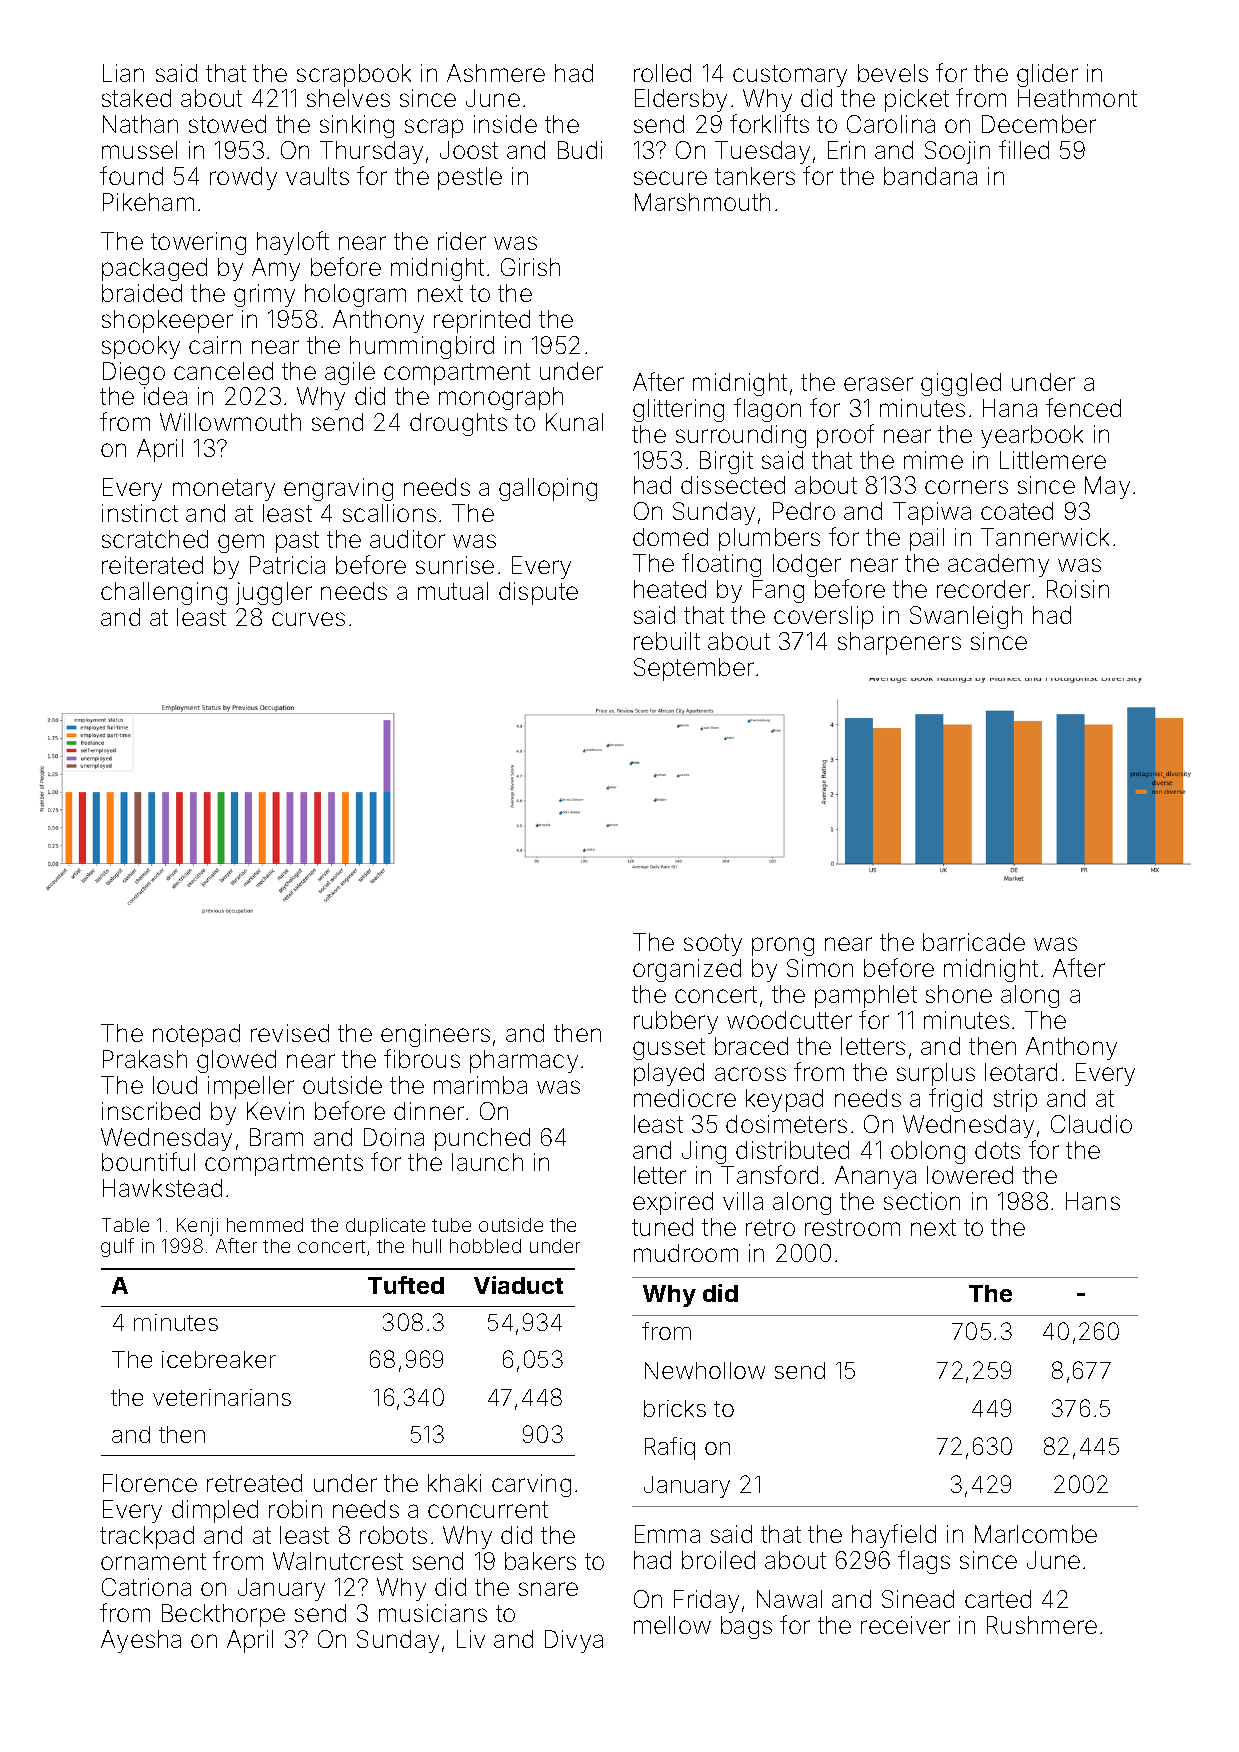  I want to click on Tannerwick, so click(1045, 537).
